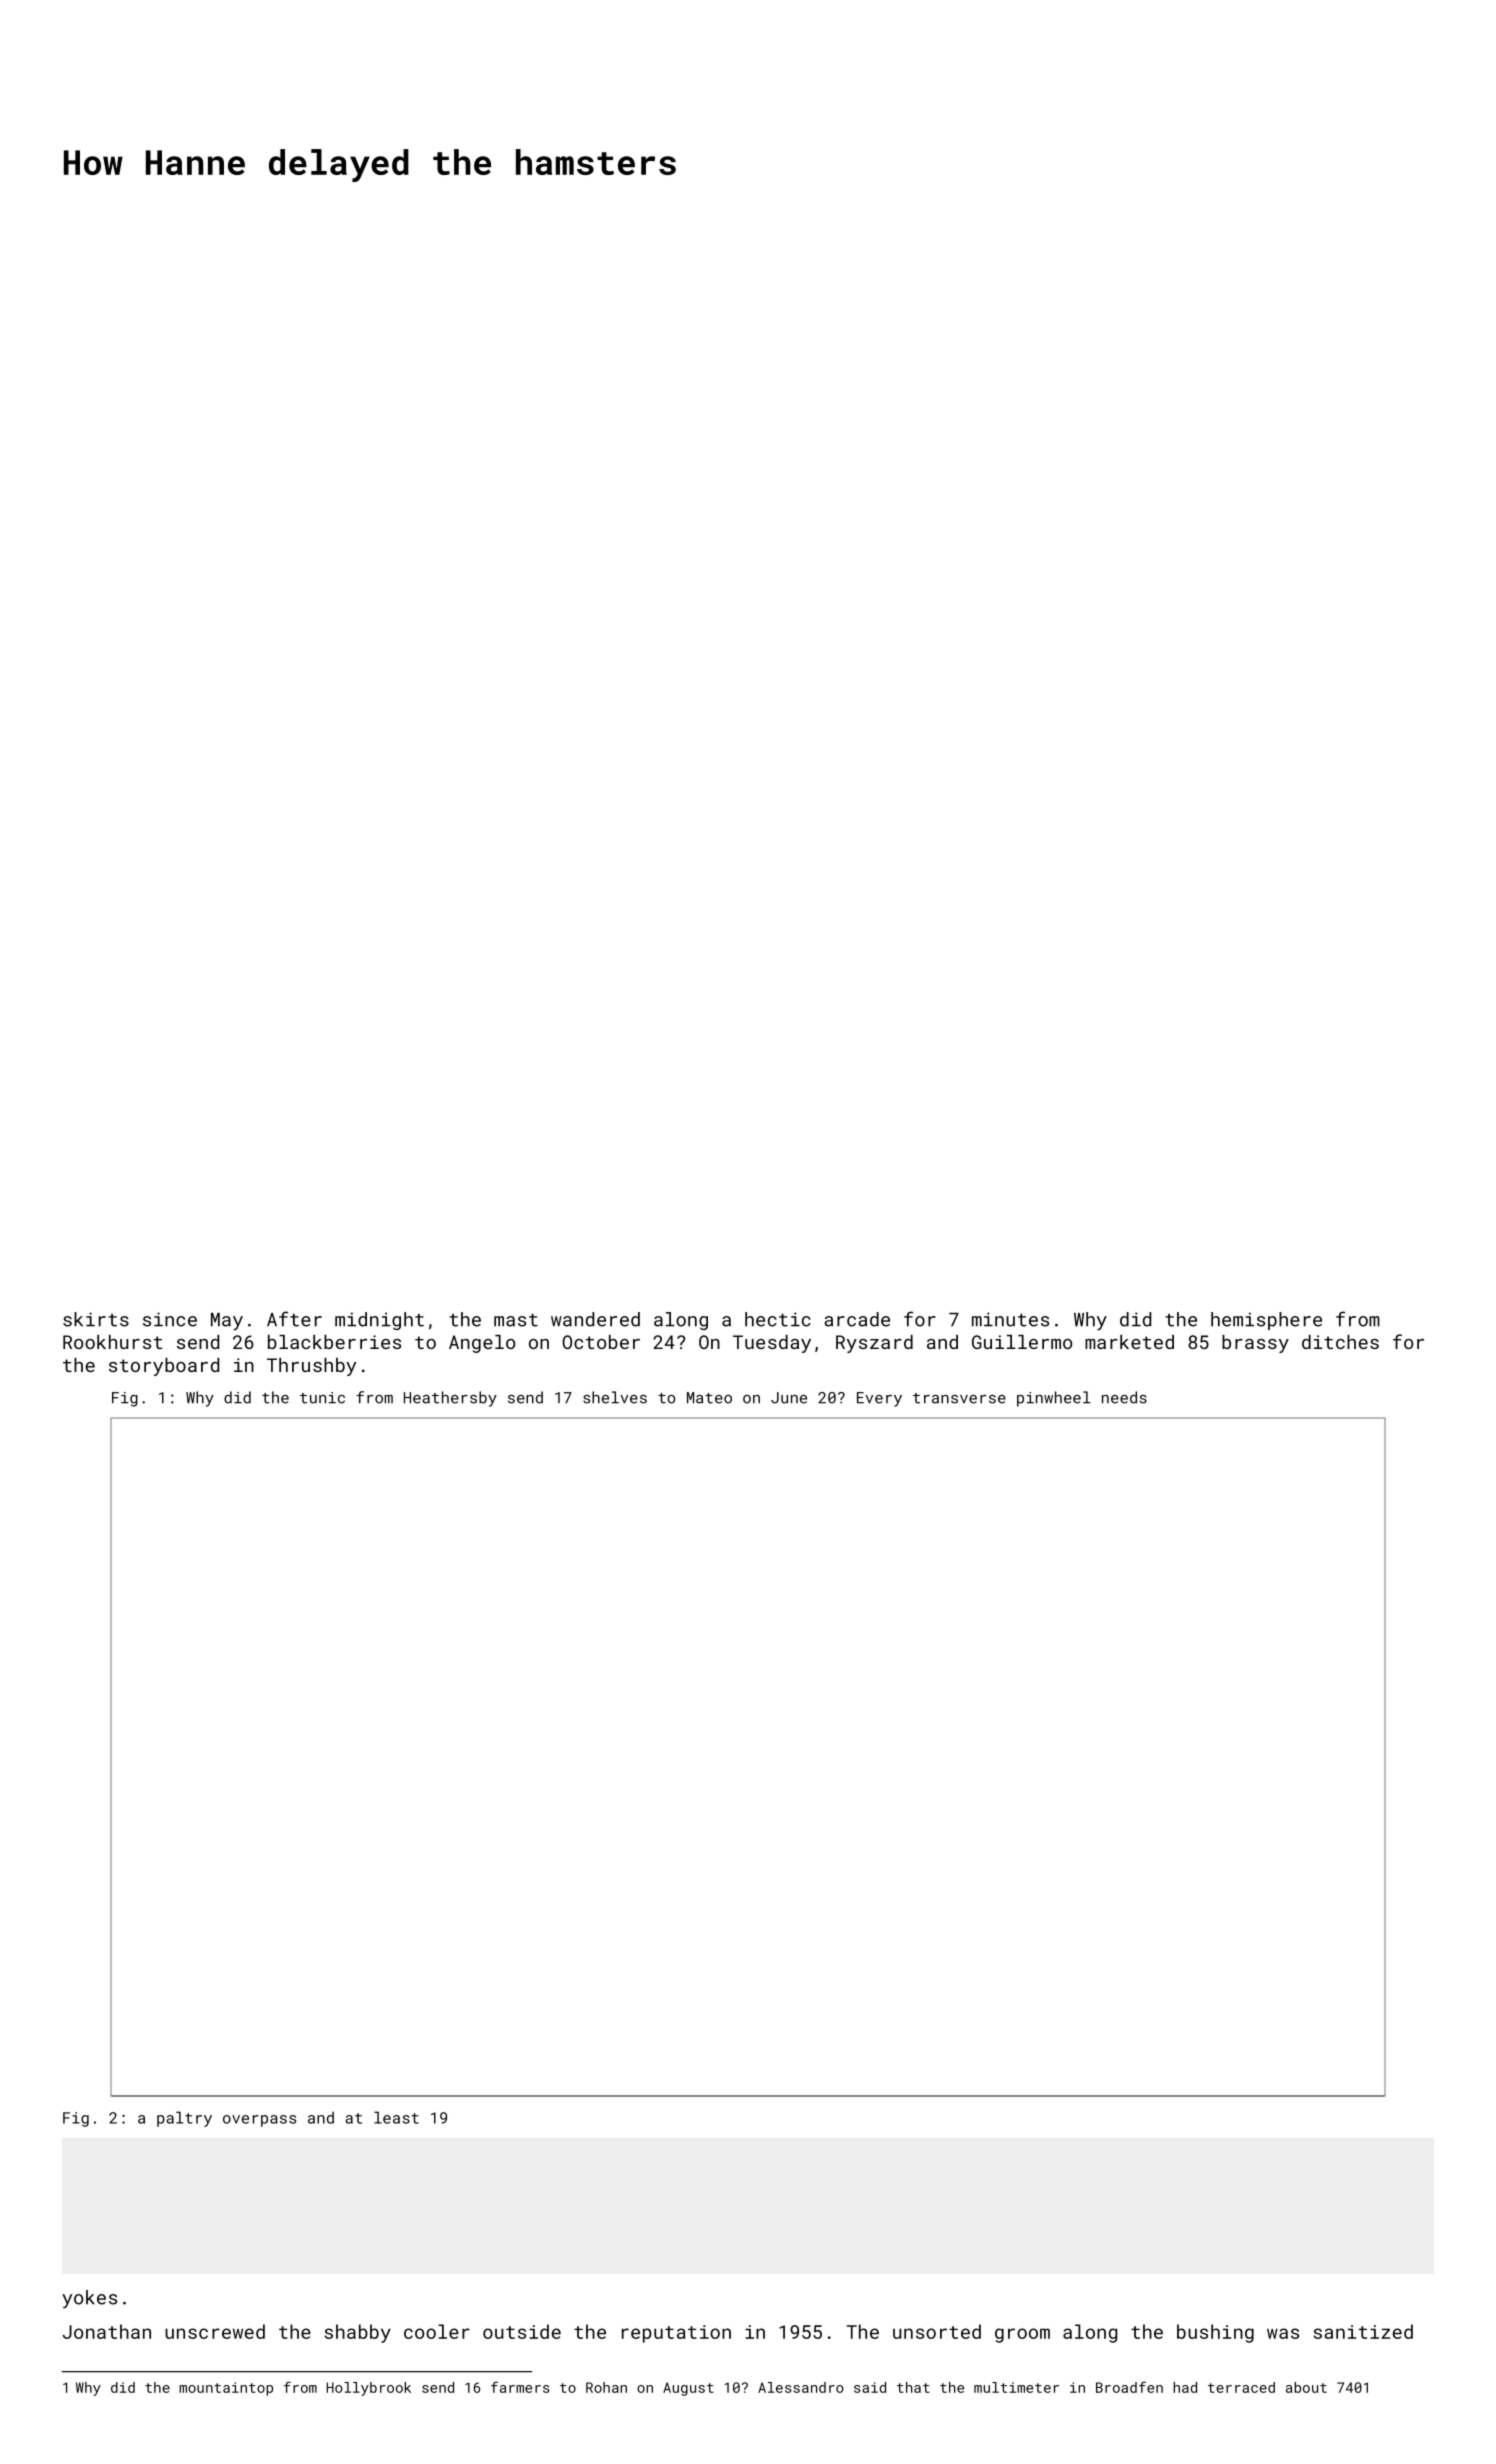 This screenshot has width=1496, height=2464. What do you see at coordinates (1340, 1342) in the screenshot?
I see `ditches` at bounding box center [1340, 1342].
